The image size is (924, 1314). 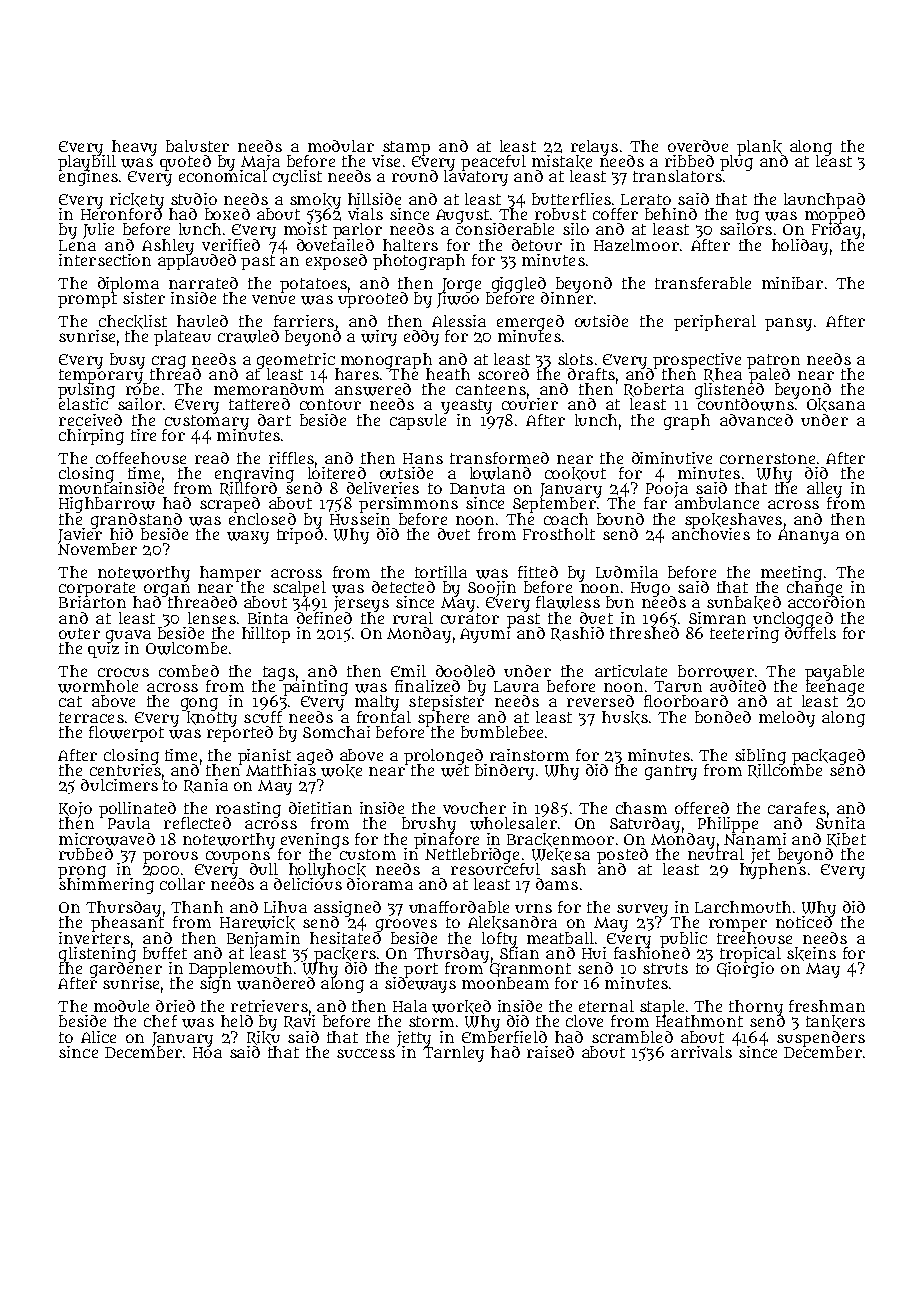 What do you see at coordinates (189, 671) in the image?
I see `combed` at bounding box center [189, 671].
